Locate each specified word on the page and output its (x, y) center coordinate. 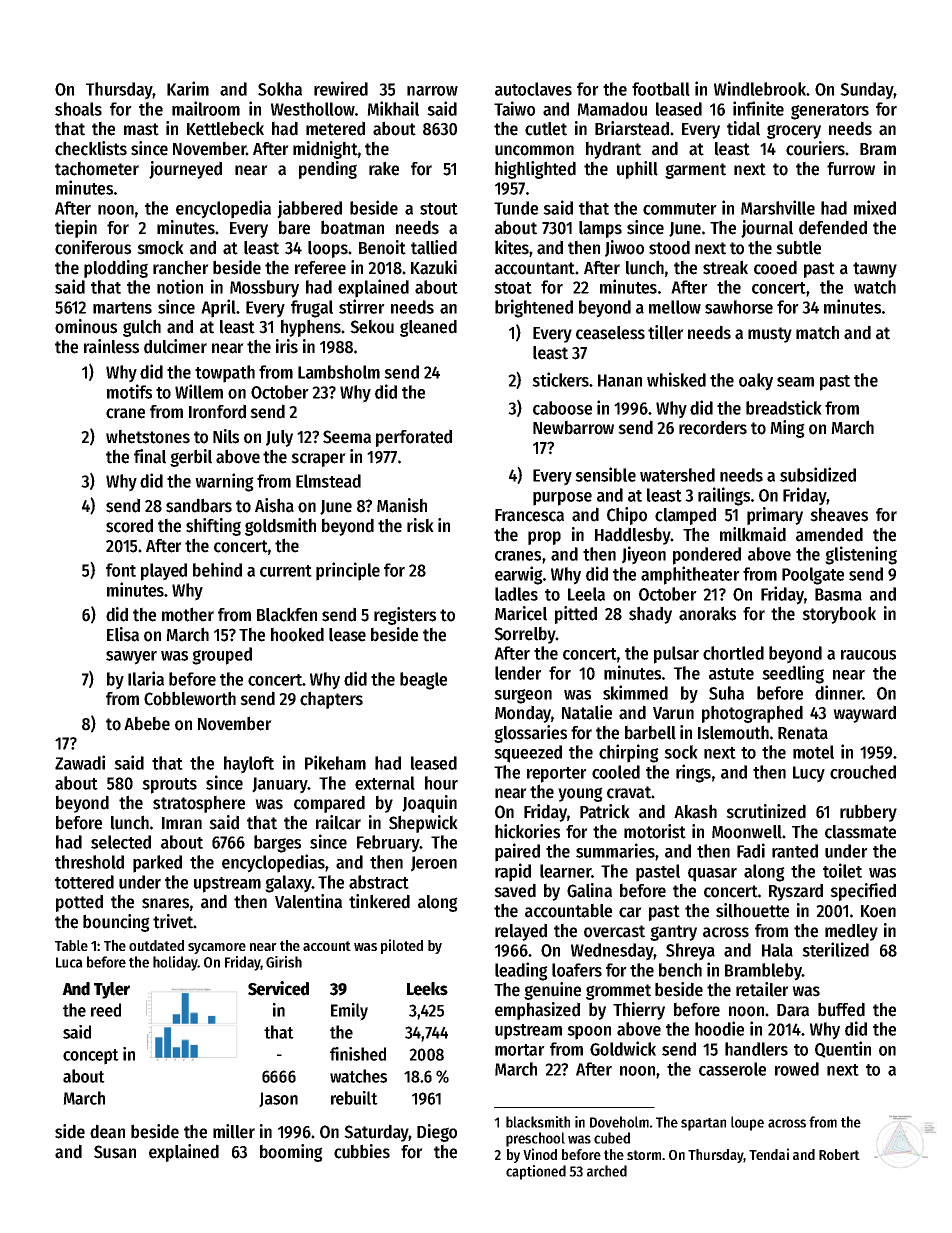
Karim (188, 88)
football (661, 89)
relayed (521, 932)
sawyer (131, 658)
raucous (868, 655)
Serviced (278, 988)
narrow (432, 91)
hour (441, 783)
